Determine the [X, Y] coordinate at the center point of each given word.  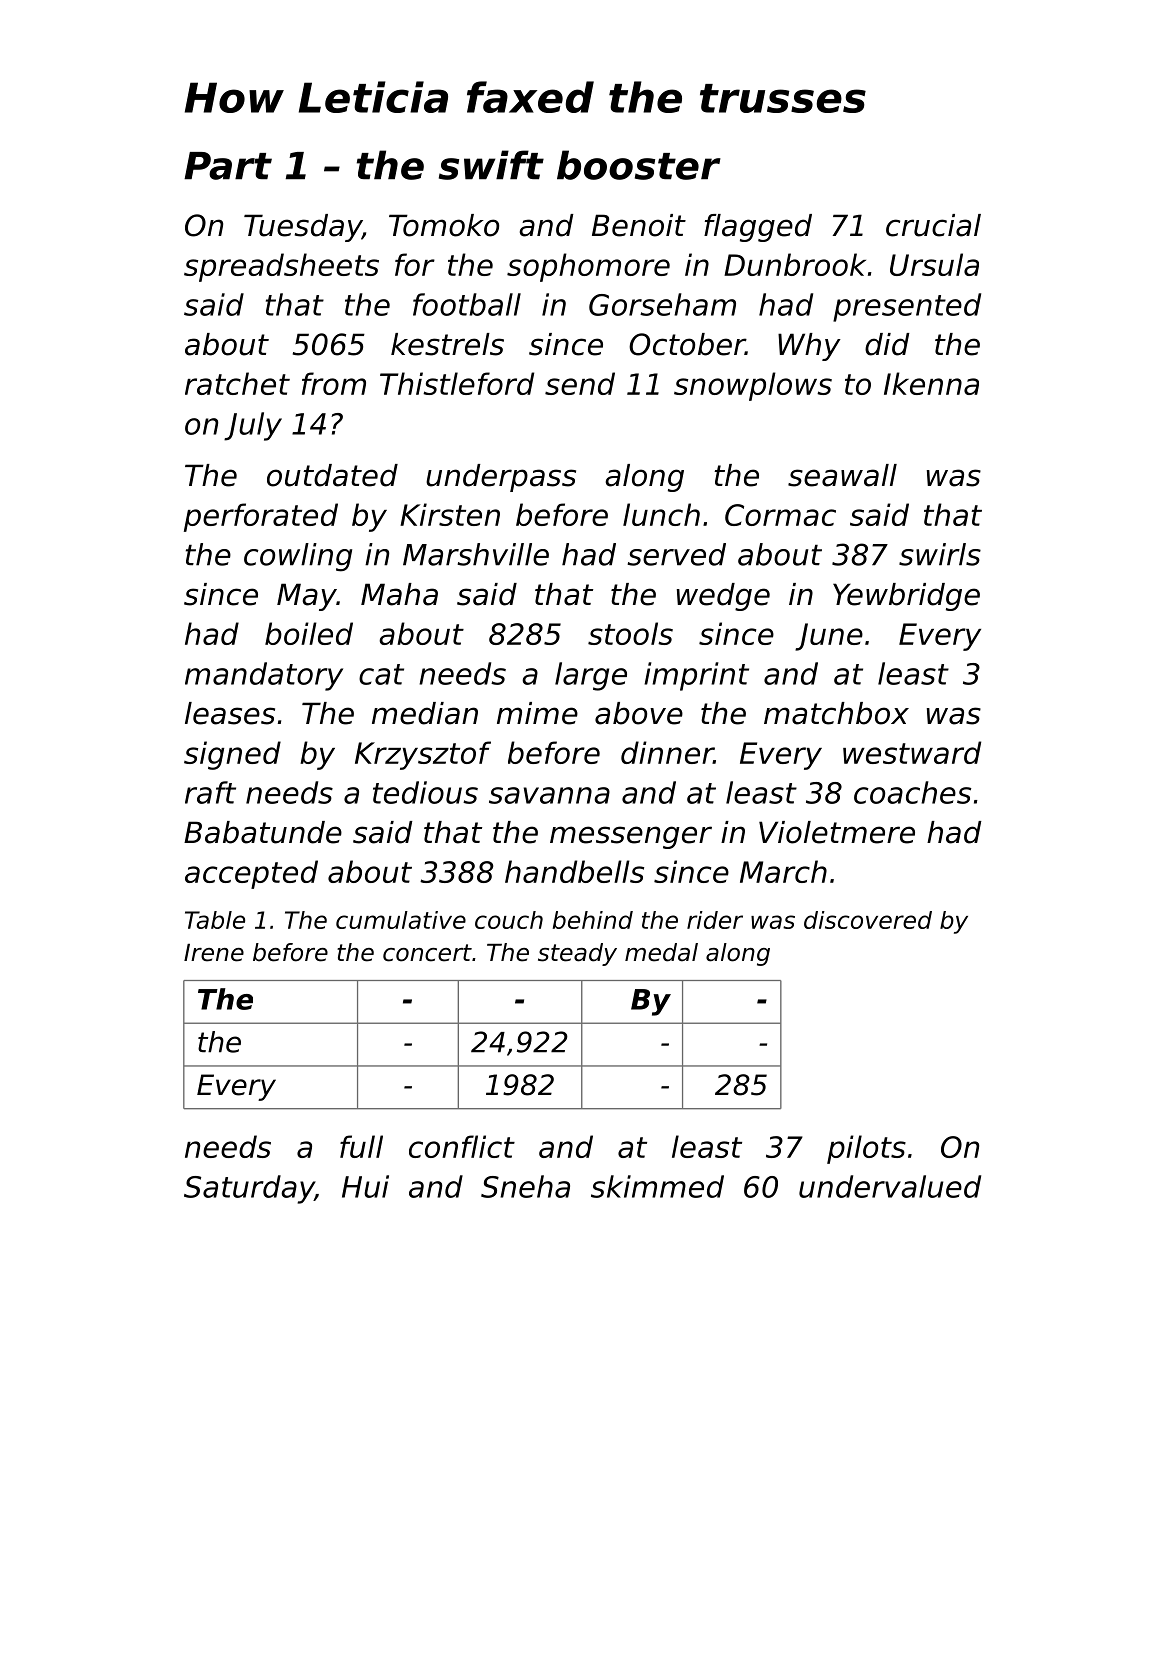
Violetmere [837, 832]
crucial [933, 225]
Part [228, 166]
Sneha [525, 1186]
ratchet [237, 383]
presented [907, 307]
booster [639, 165]
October [687, 344]
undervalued [890, 1186]
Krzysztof [423, 755]
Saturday [249, 1189]
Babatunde [263, 832]
